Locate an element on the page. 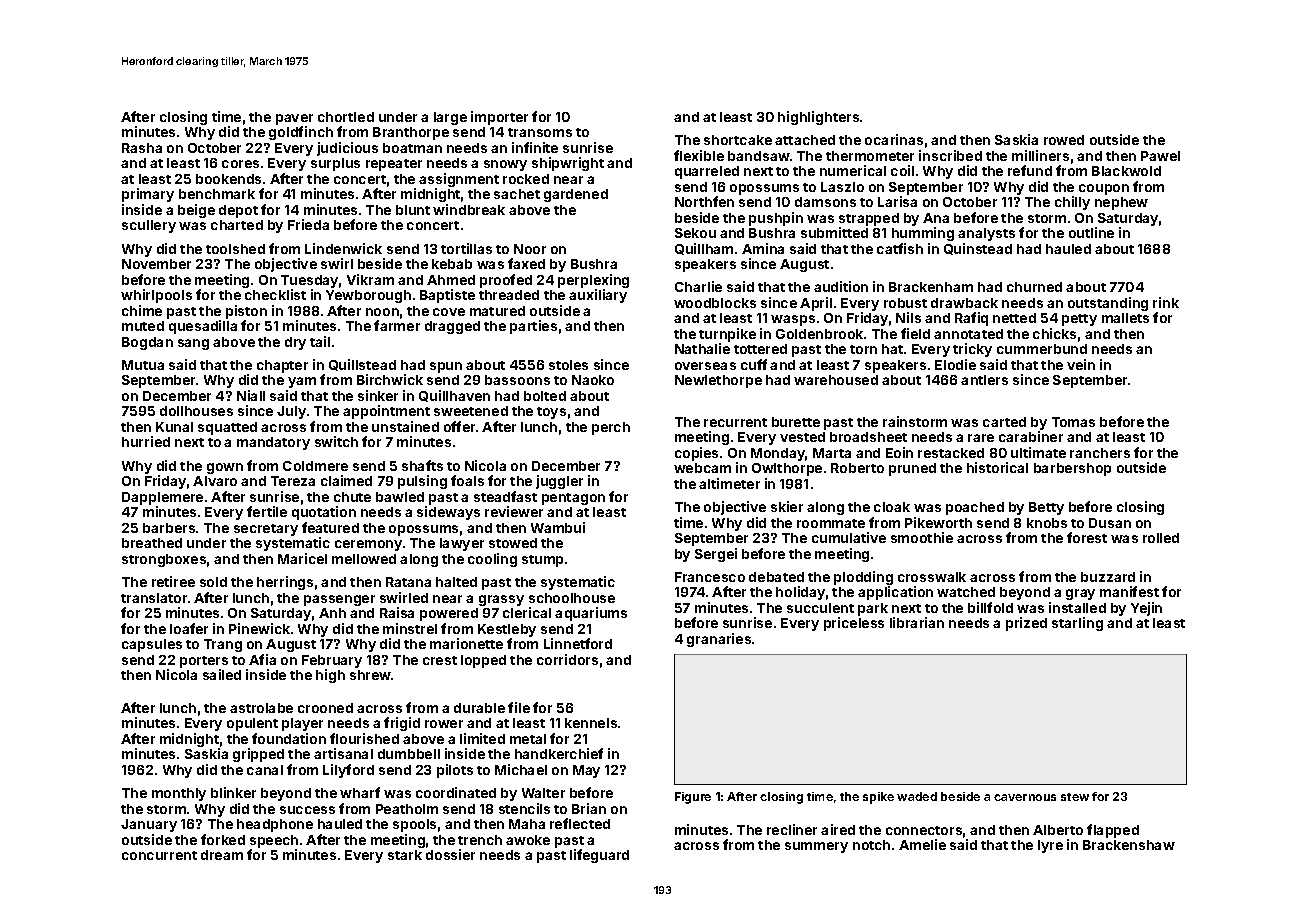 This document has height=924, width=1308. pentagon is located at coordinates (573, 499).
